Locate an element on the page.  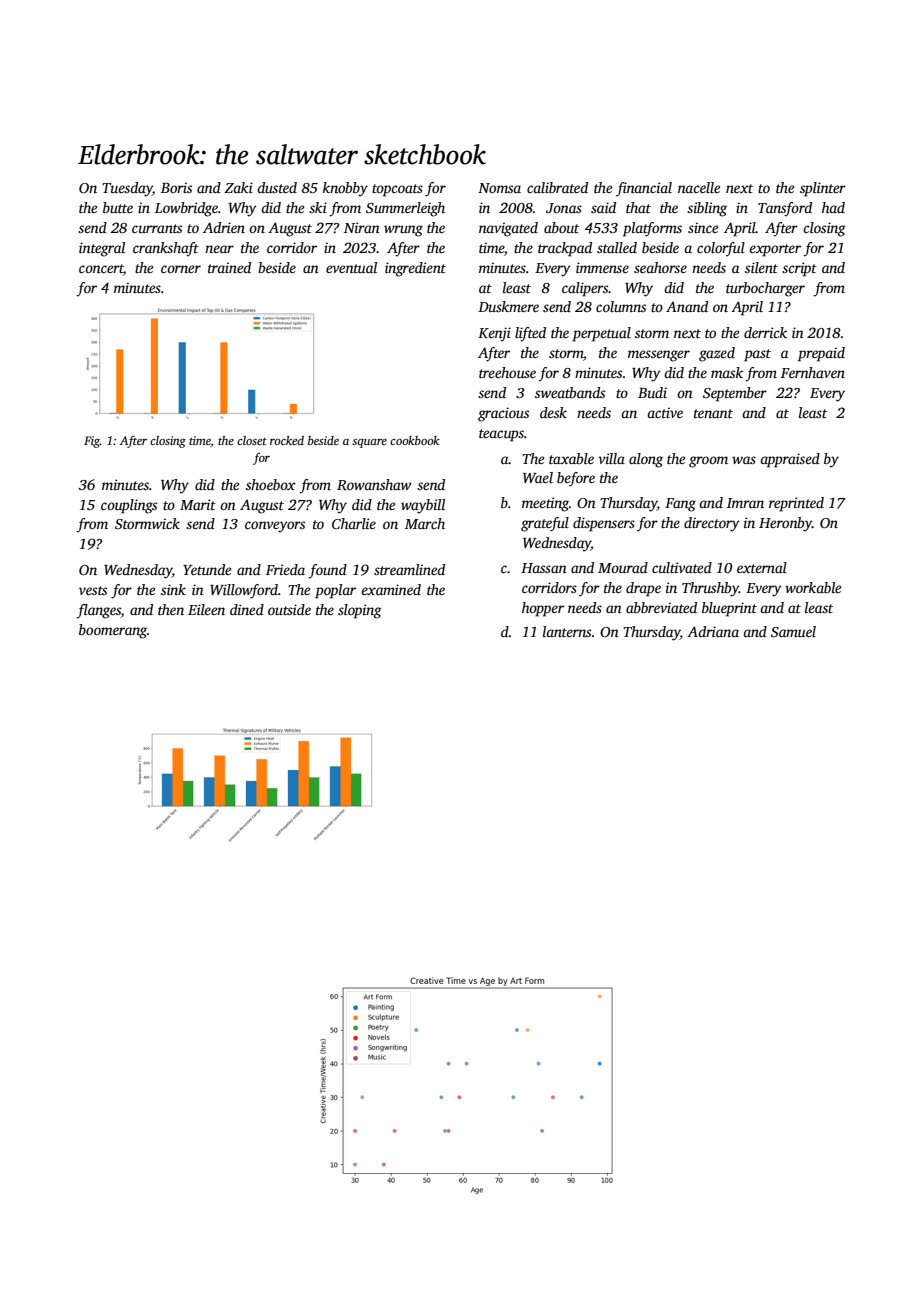
appraised is located at coordinates (790, 460).
